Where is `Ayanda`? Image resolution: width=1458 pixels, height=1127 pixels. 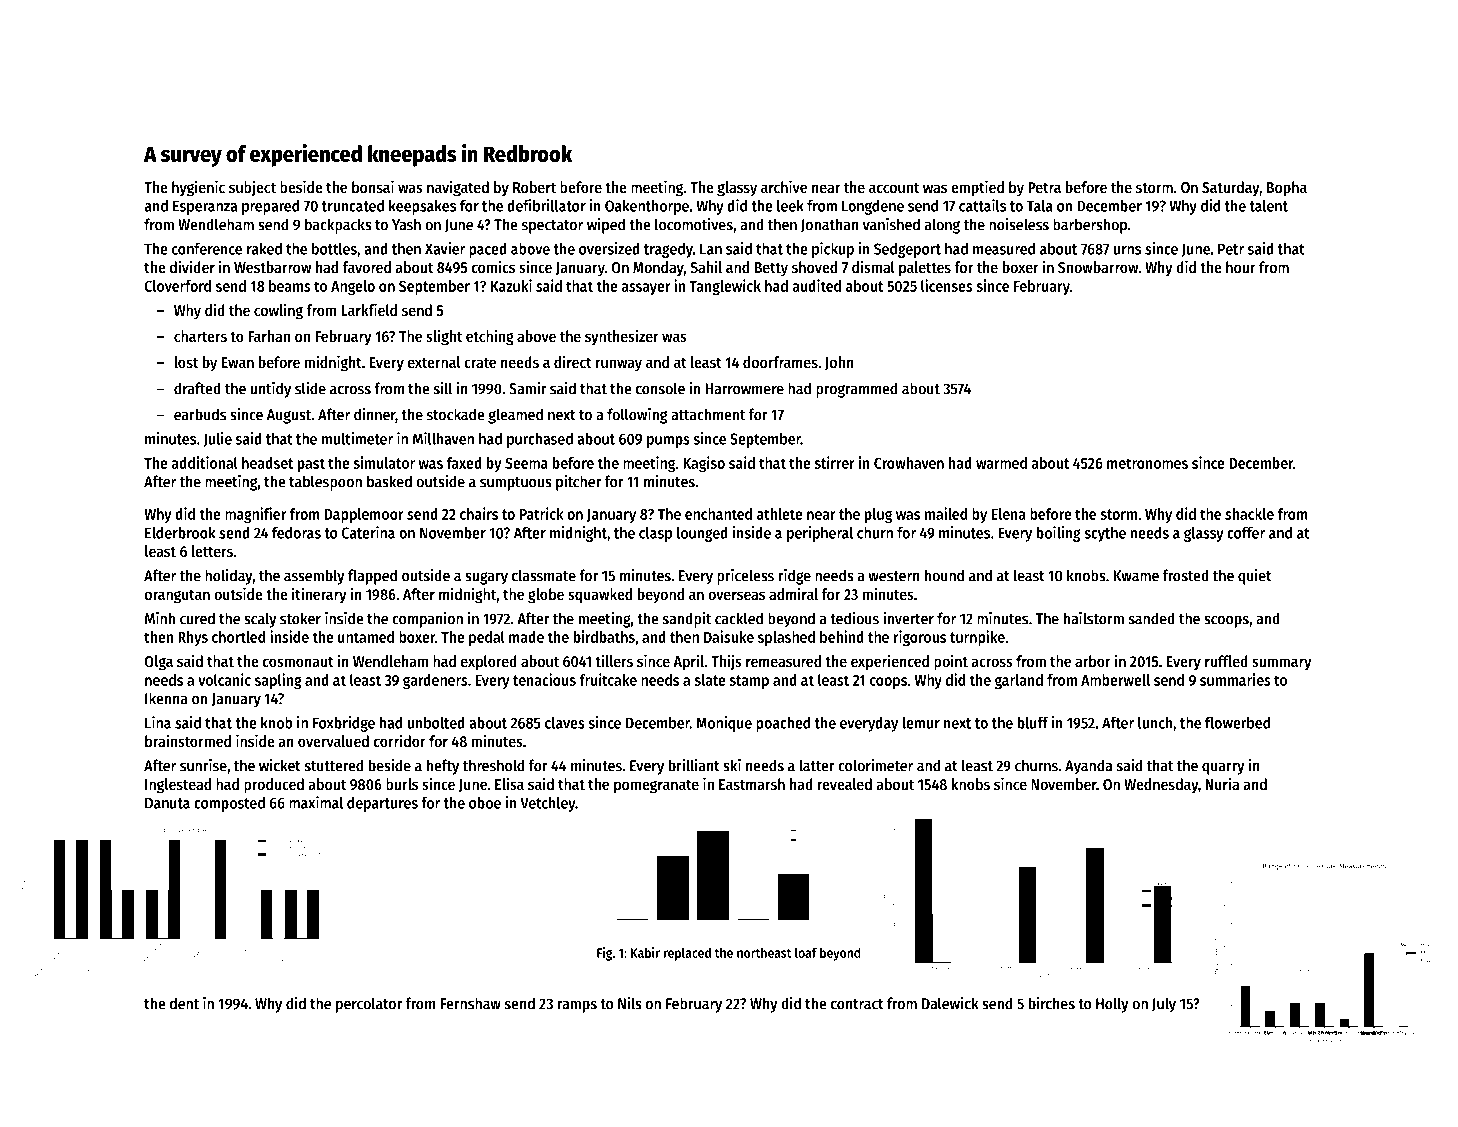 Ayanda is located at coordinates (1088, 767).
